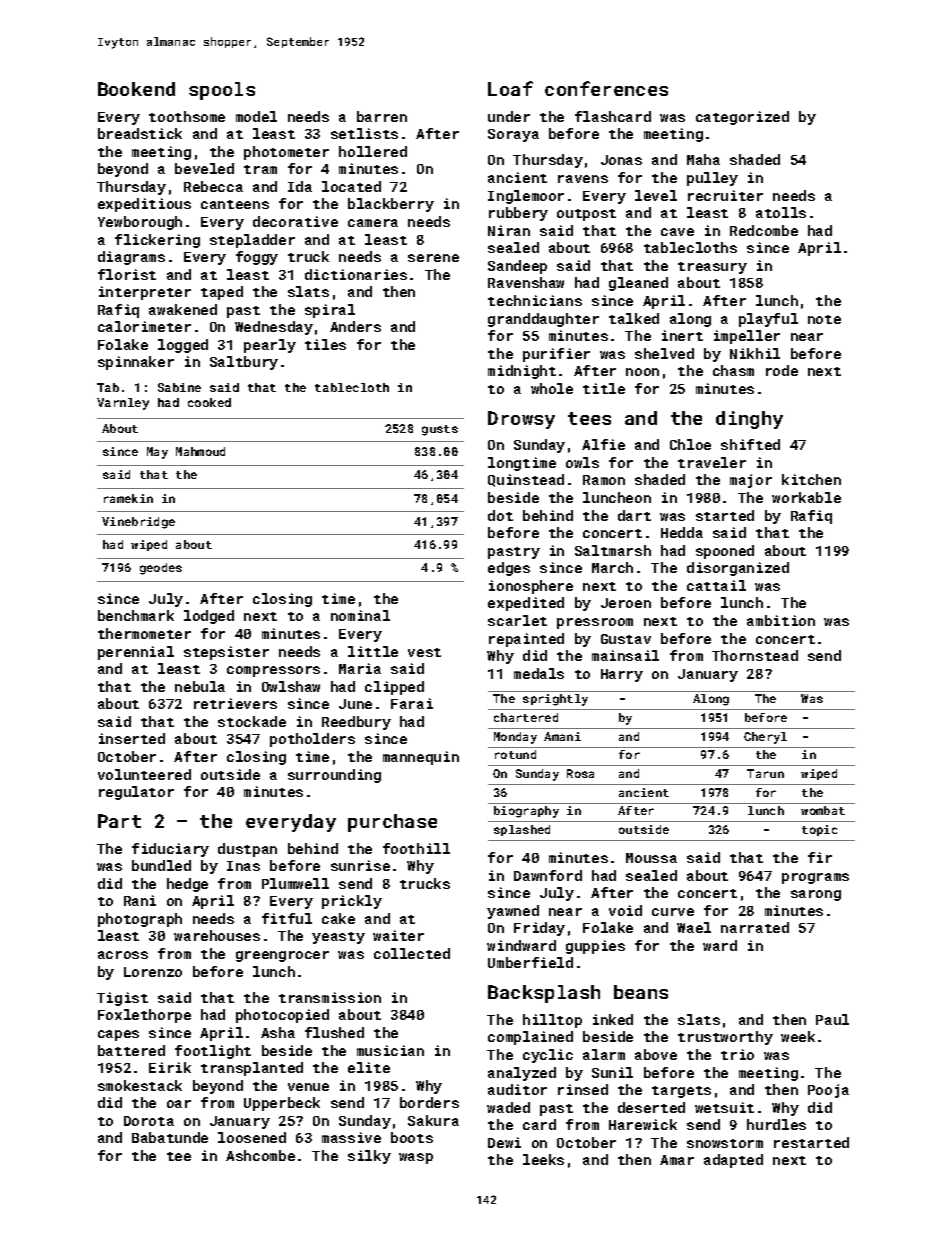  I want to click on conferences, so click(606, 88).
